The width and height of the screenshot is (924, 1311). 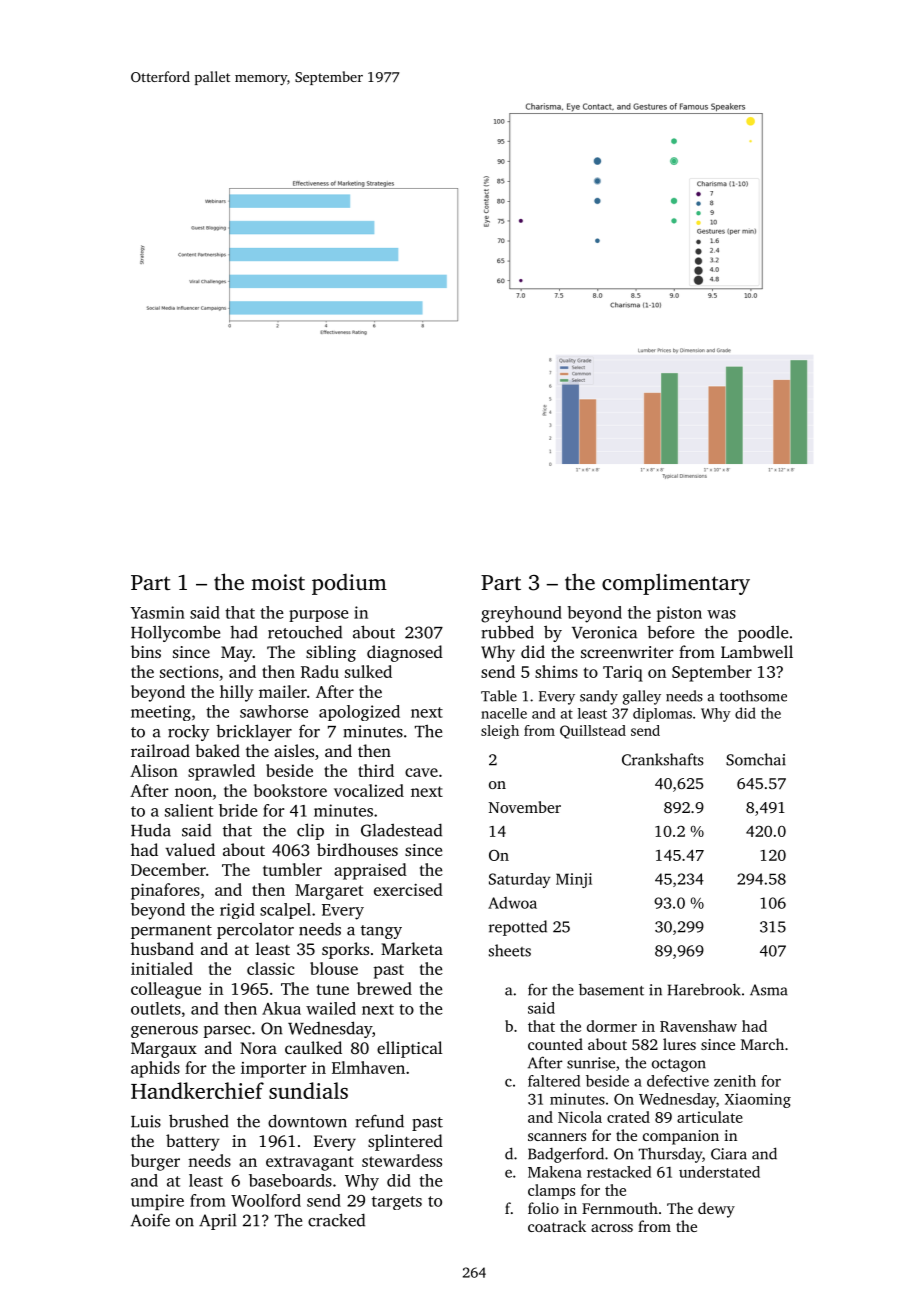 I want to click on Aoife, so click(x=150, y=1220).
